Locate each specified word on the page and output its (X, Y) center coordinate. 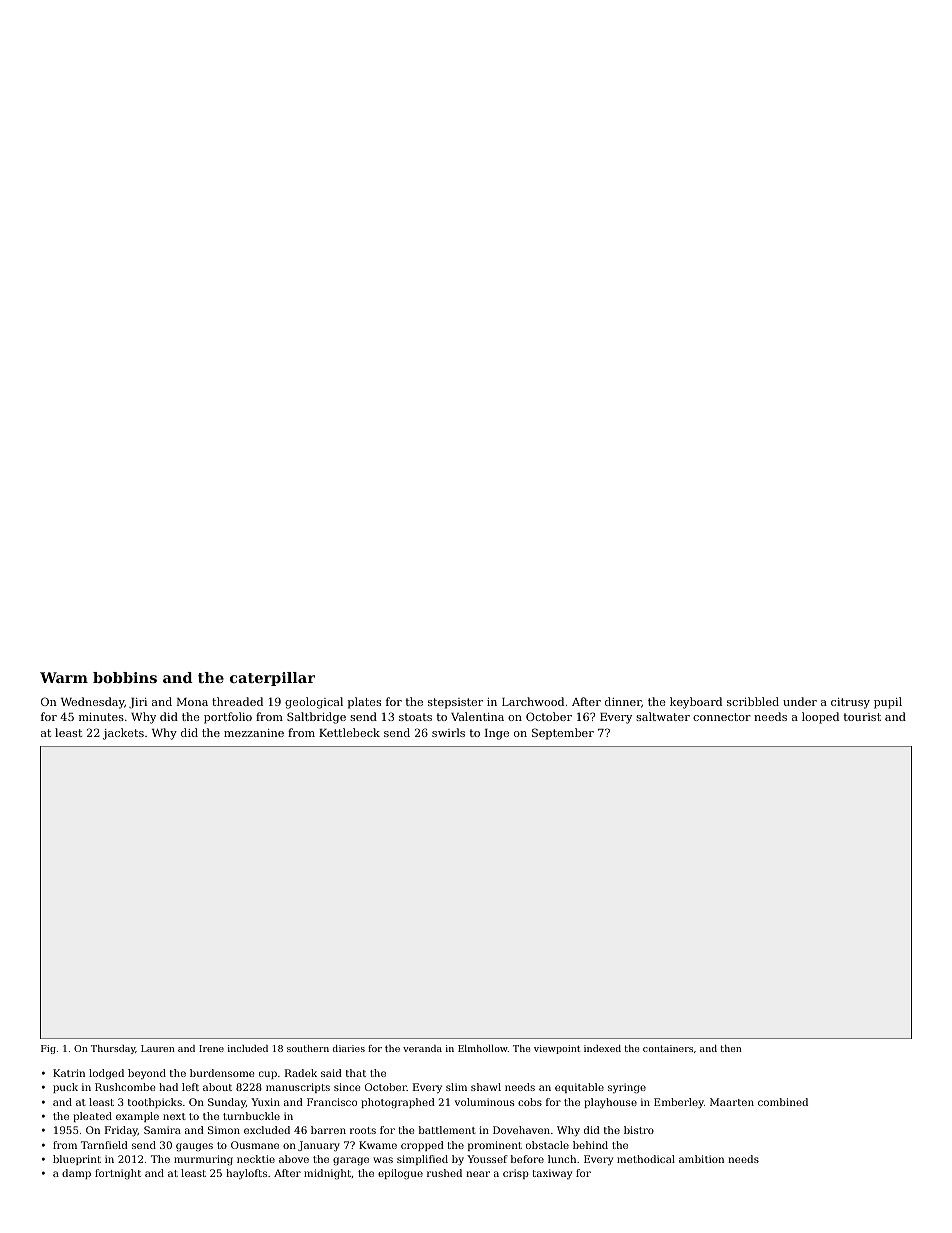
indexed (602, 1048)
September (563, 734)
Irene (211, 1048)
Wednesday (93, 703)
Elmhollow (483, 1048)
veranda (422, 1048)
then (731, 1048)
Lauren (158, 1048)
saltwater (663, 716)
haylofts (246, 1174)
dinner (623, 701)
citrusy (850, 703)
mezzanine (254, 733)
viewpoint (557, 1049)
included (248, 1048)
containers (668, 1048)
